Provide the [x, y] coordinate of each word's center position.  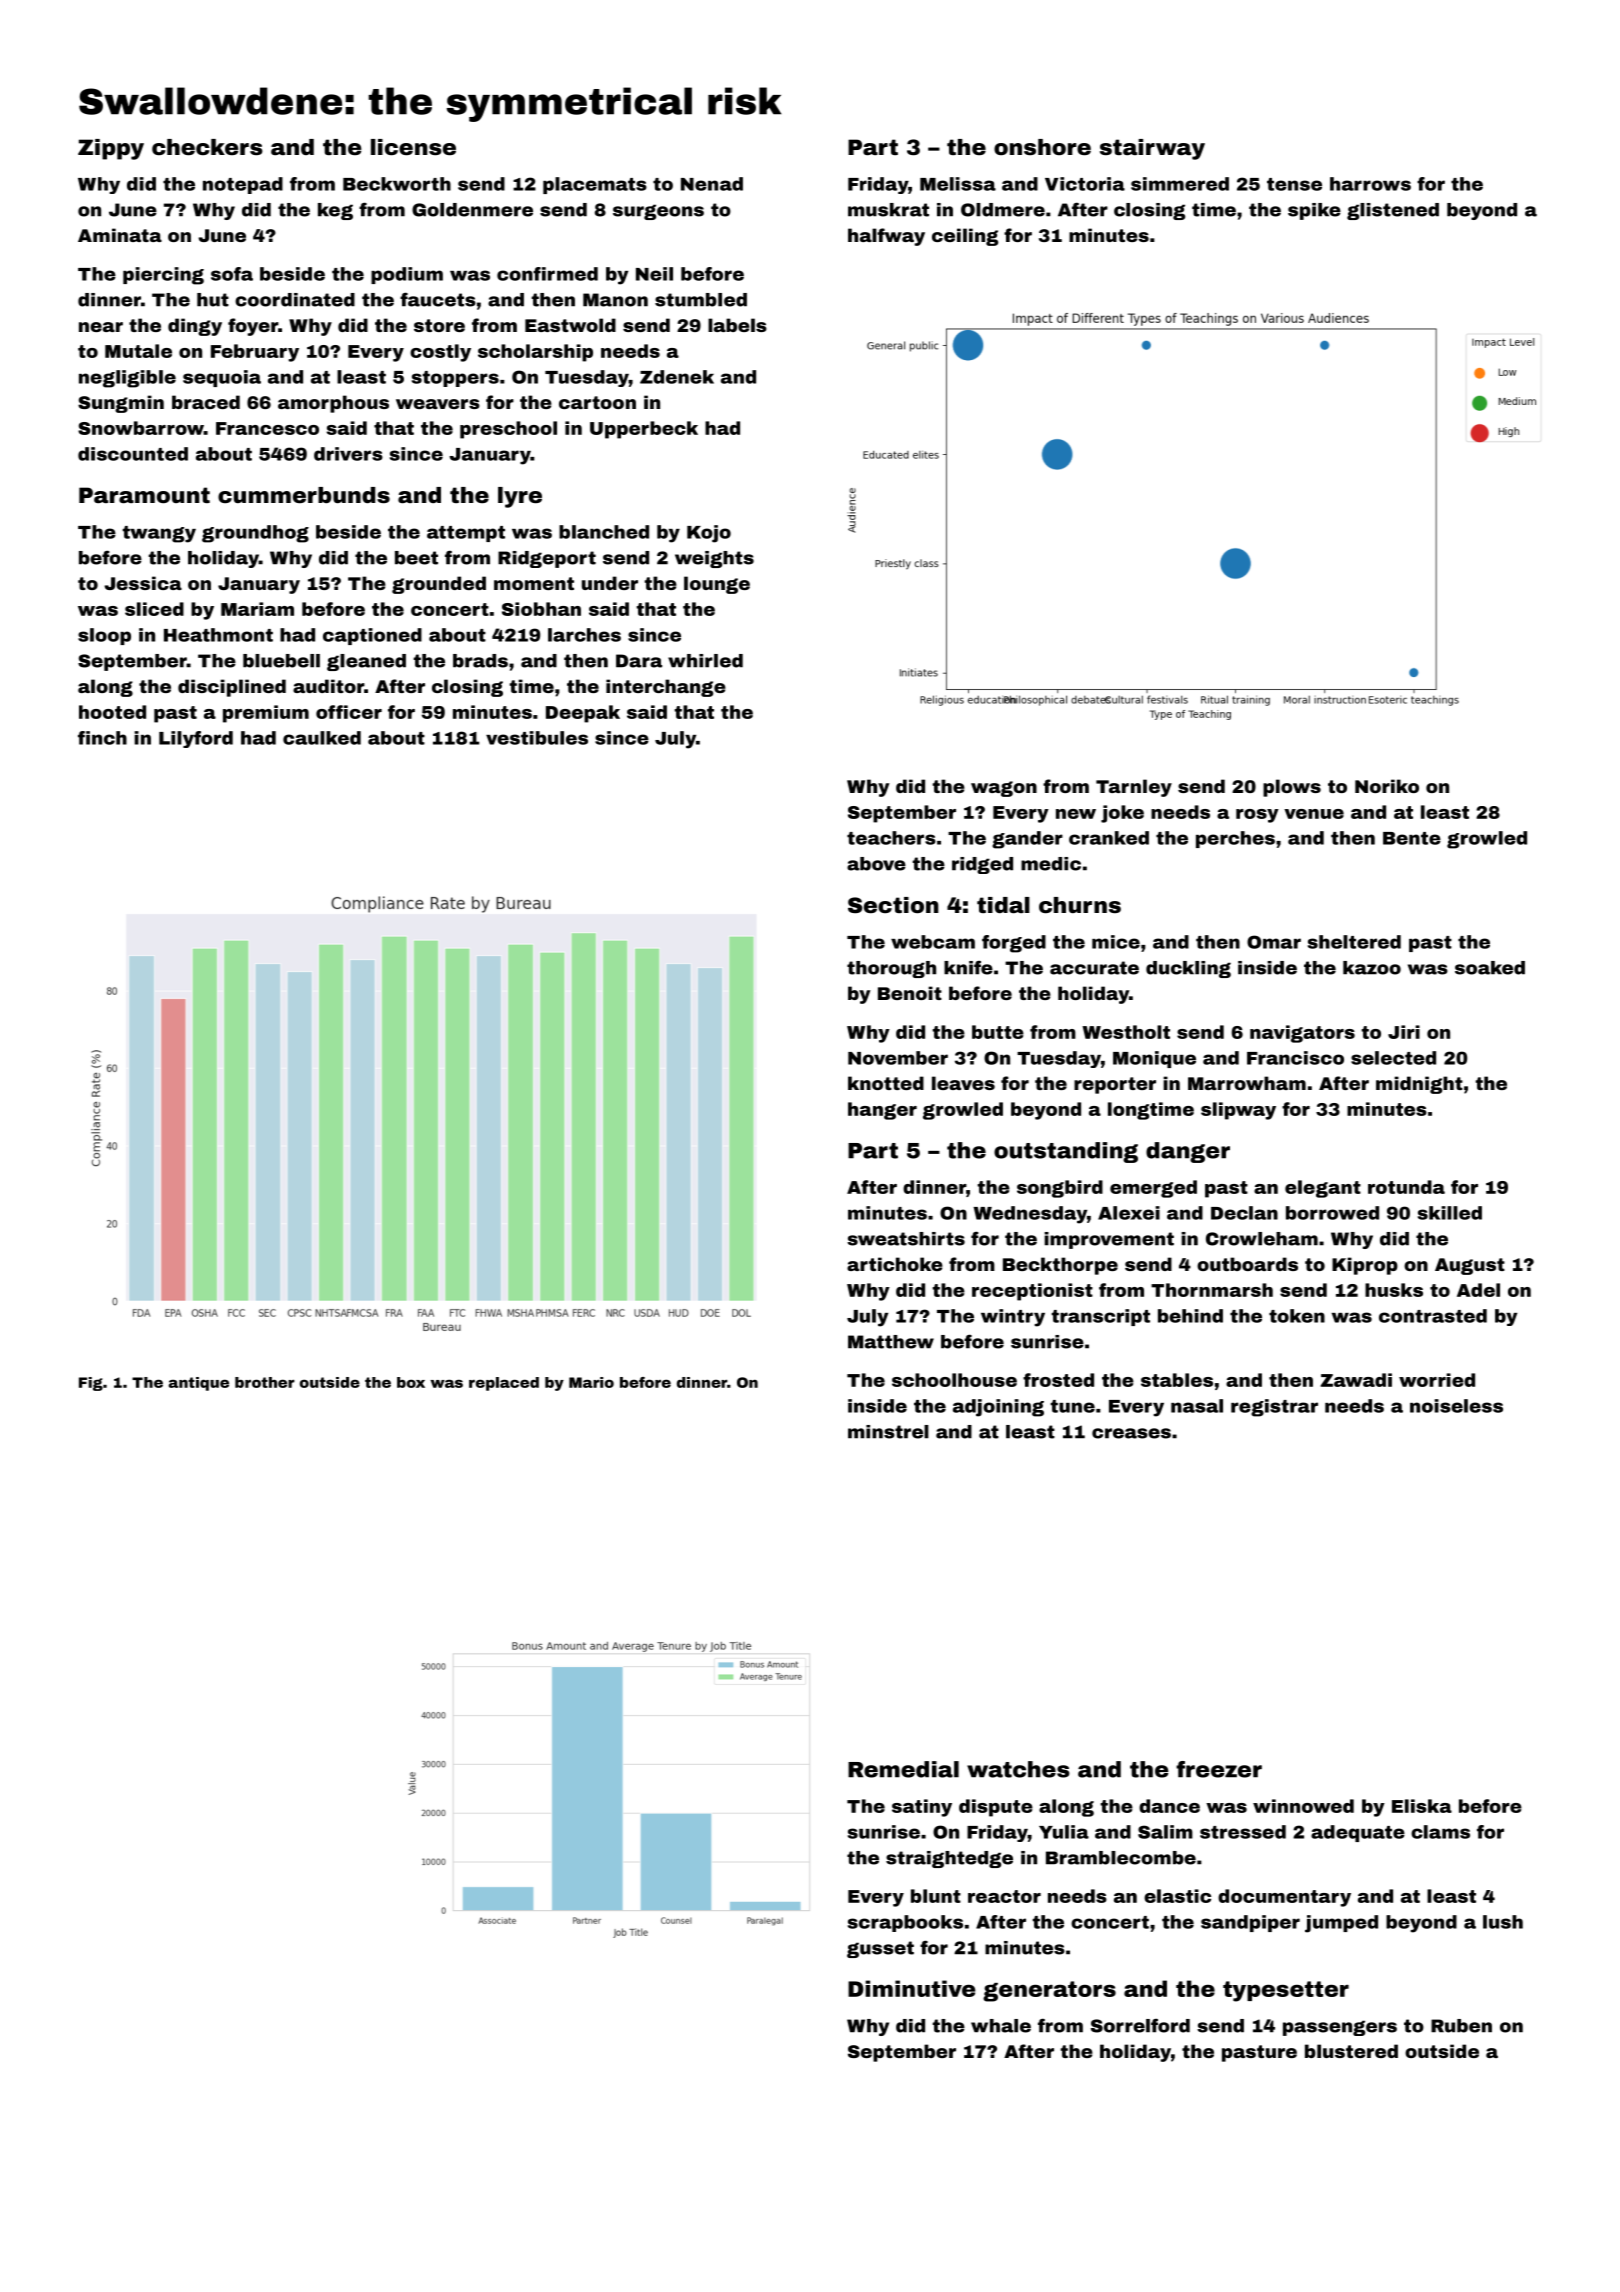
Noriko [1387, 786]
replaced [504, 1384]
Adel [1478, 1290]
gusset [880, 1949]
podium [407, 275]
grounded [439, 585]
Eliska [1422, 1806]
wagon [1004, 789]
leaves [963, 1083]
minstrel [888, 1432]
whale [1001, 2026]
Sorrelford [1140, 2026]
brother [265, 1382]
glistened [1393, 211]
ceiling [965, 237]
